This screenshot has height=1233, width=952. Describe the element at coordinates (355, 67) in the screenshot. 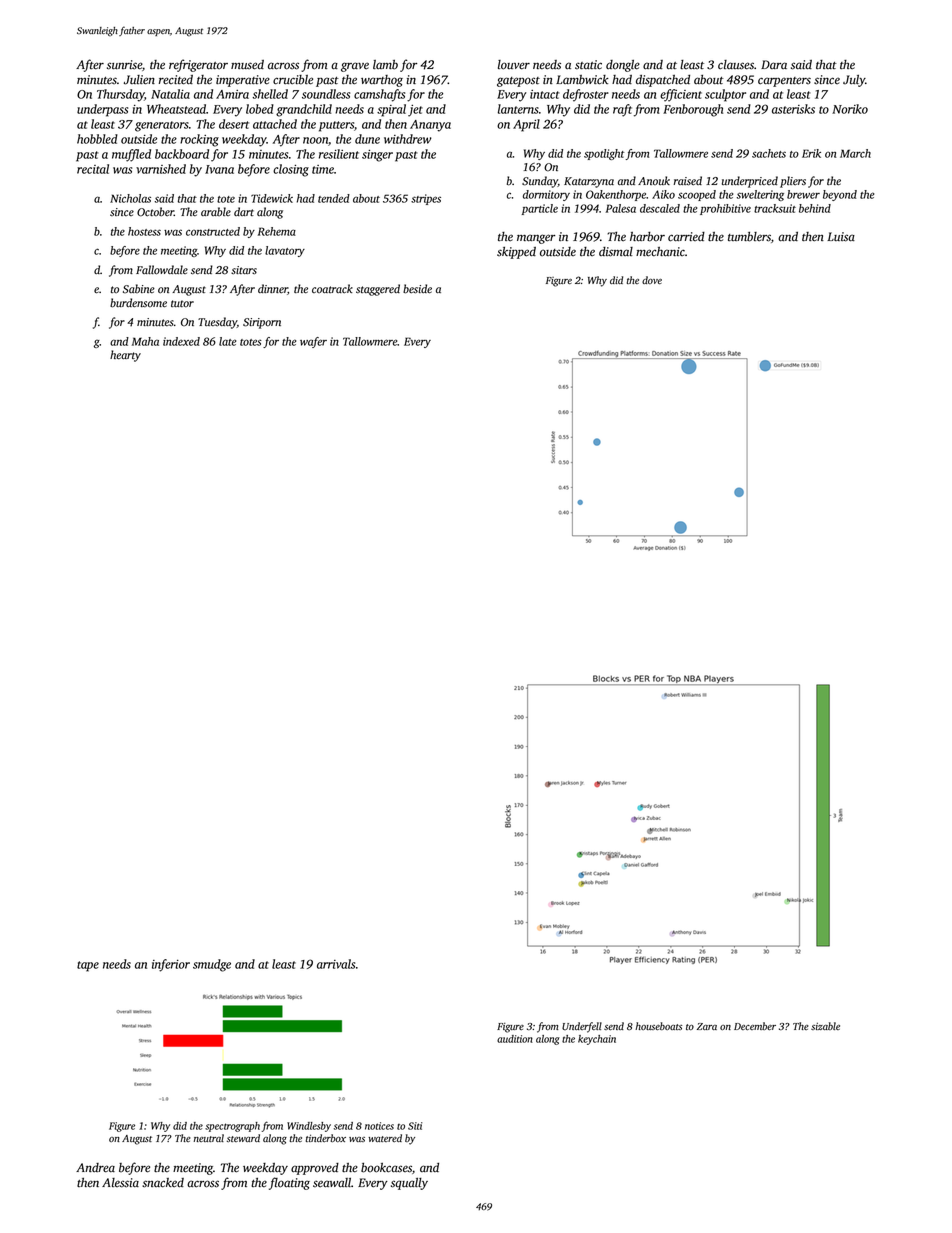

I see `grave` at that location.
